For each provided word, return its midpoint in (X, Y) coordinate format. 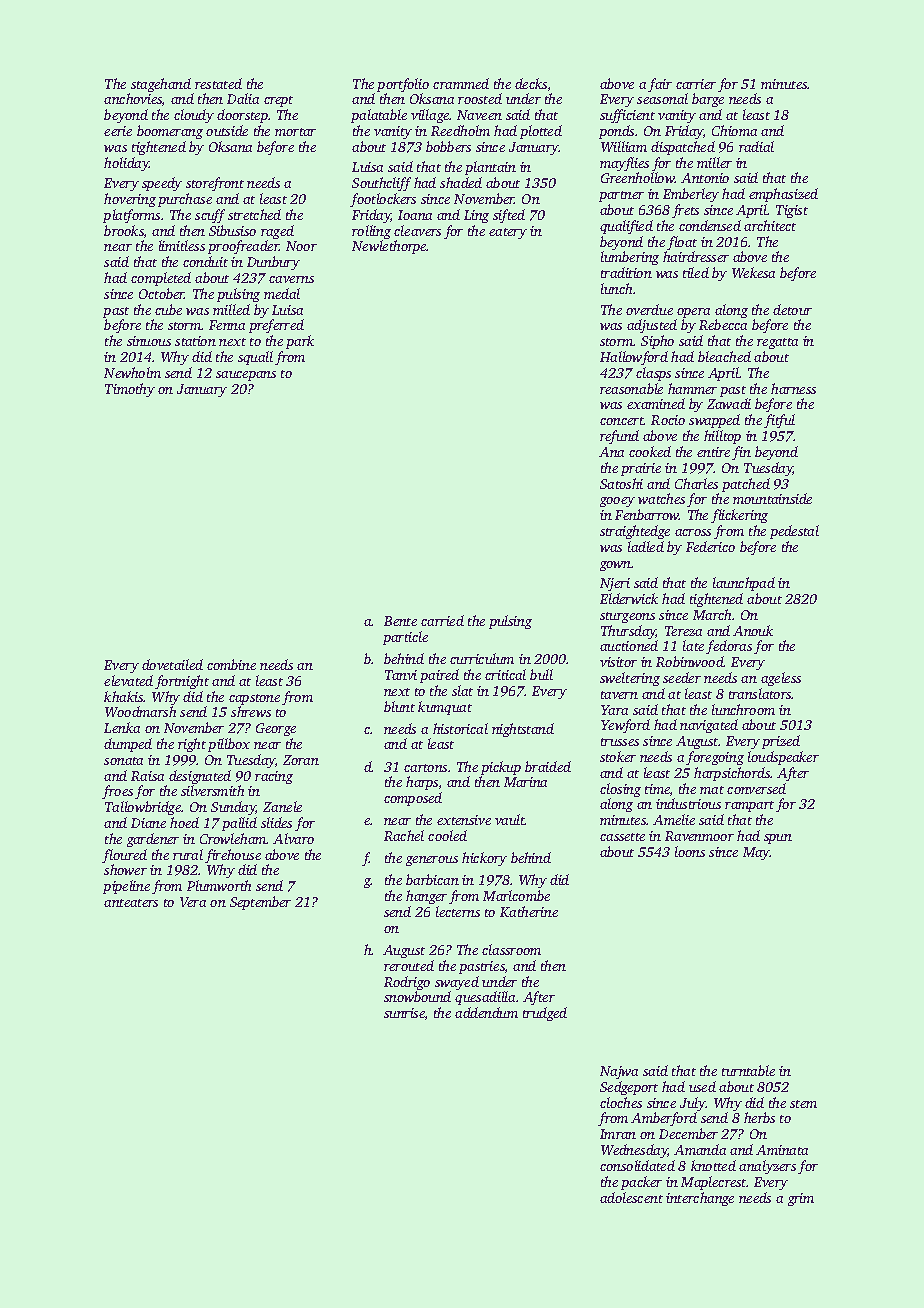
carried (442, 620)
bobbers (448, 146)
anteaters (131, 903)
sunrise (404, 1013)
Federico (710, 546)
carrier (696, 84)
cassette (622, 837)
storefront (215, 184)
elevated (128, 680)
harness (793, 388)
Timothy (130, 390)
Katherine (529, 911)
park (300, 342)
